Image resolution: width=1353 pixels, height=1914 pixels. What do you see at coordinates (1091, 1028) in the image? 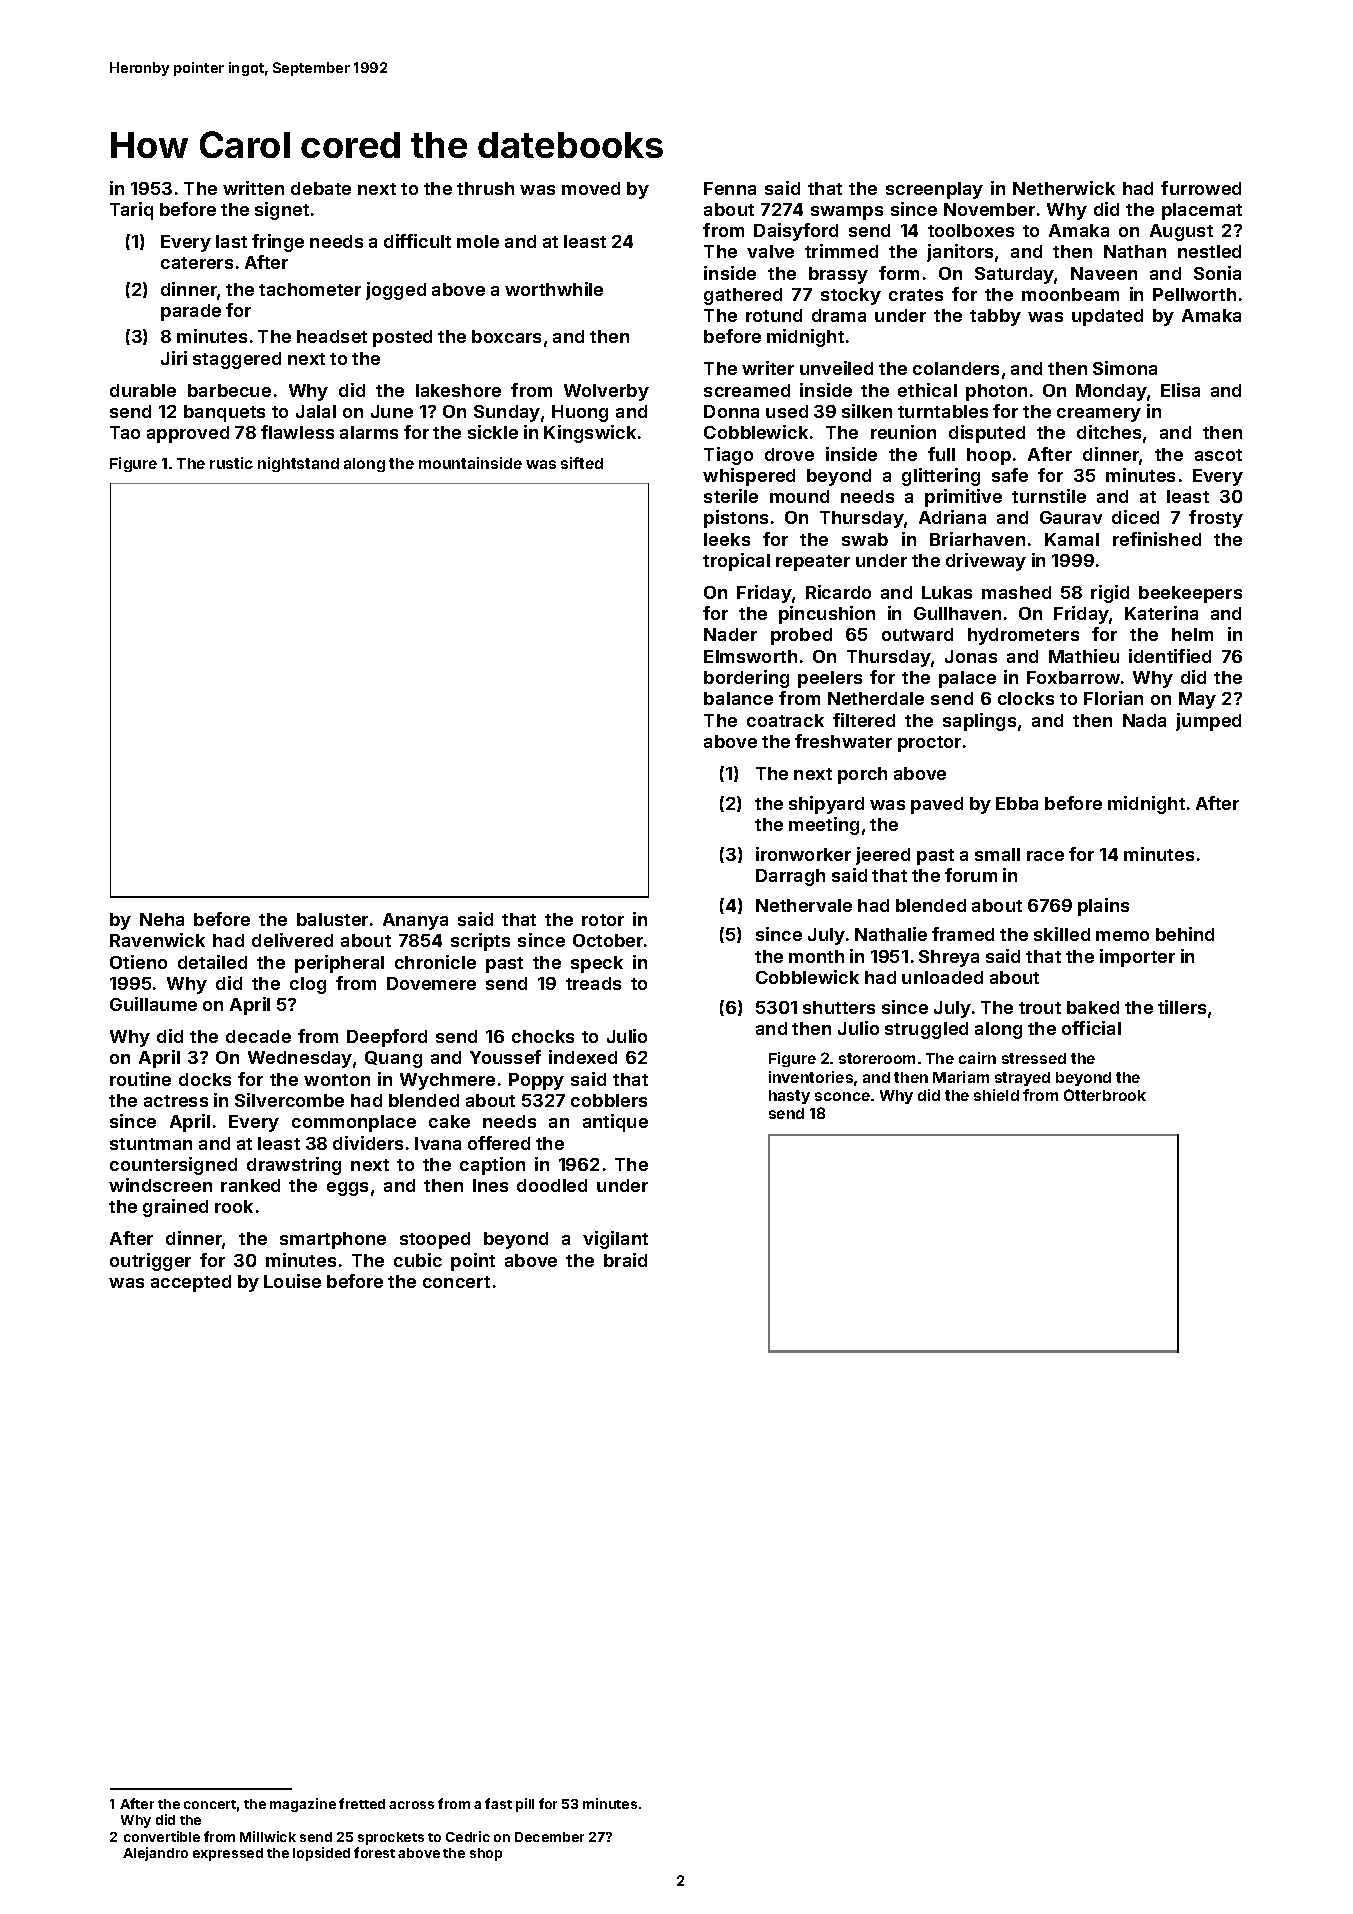
I see `official` at bounding box center [1091, 1028].
